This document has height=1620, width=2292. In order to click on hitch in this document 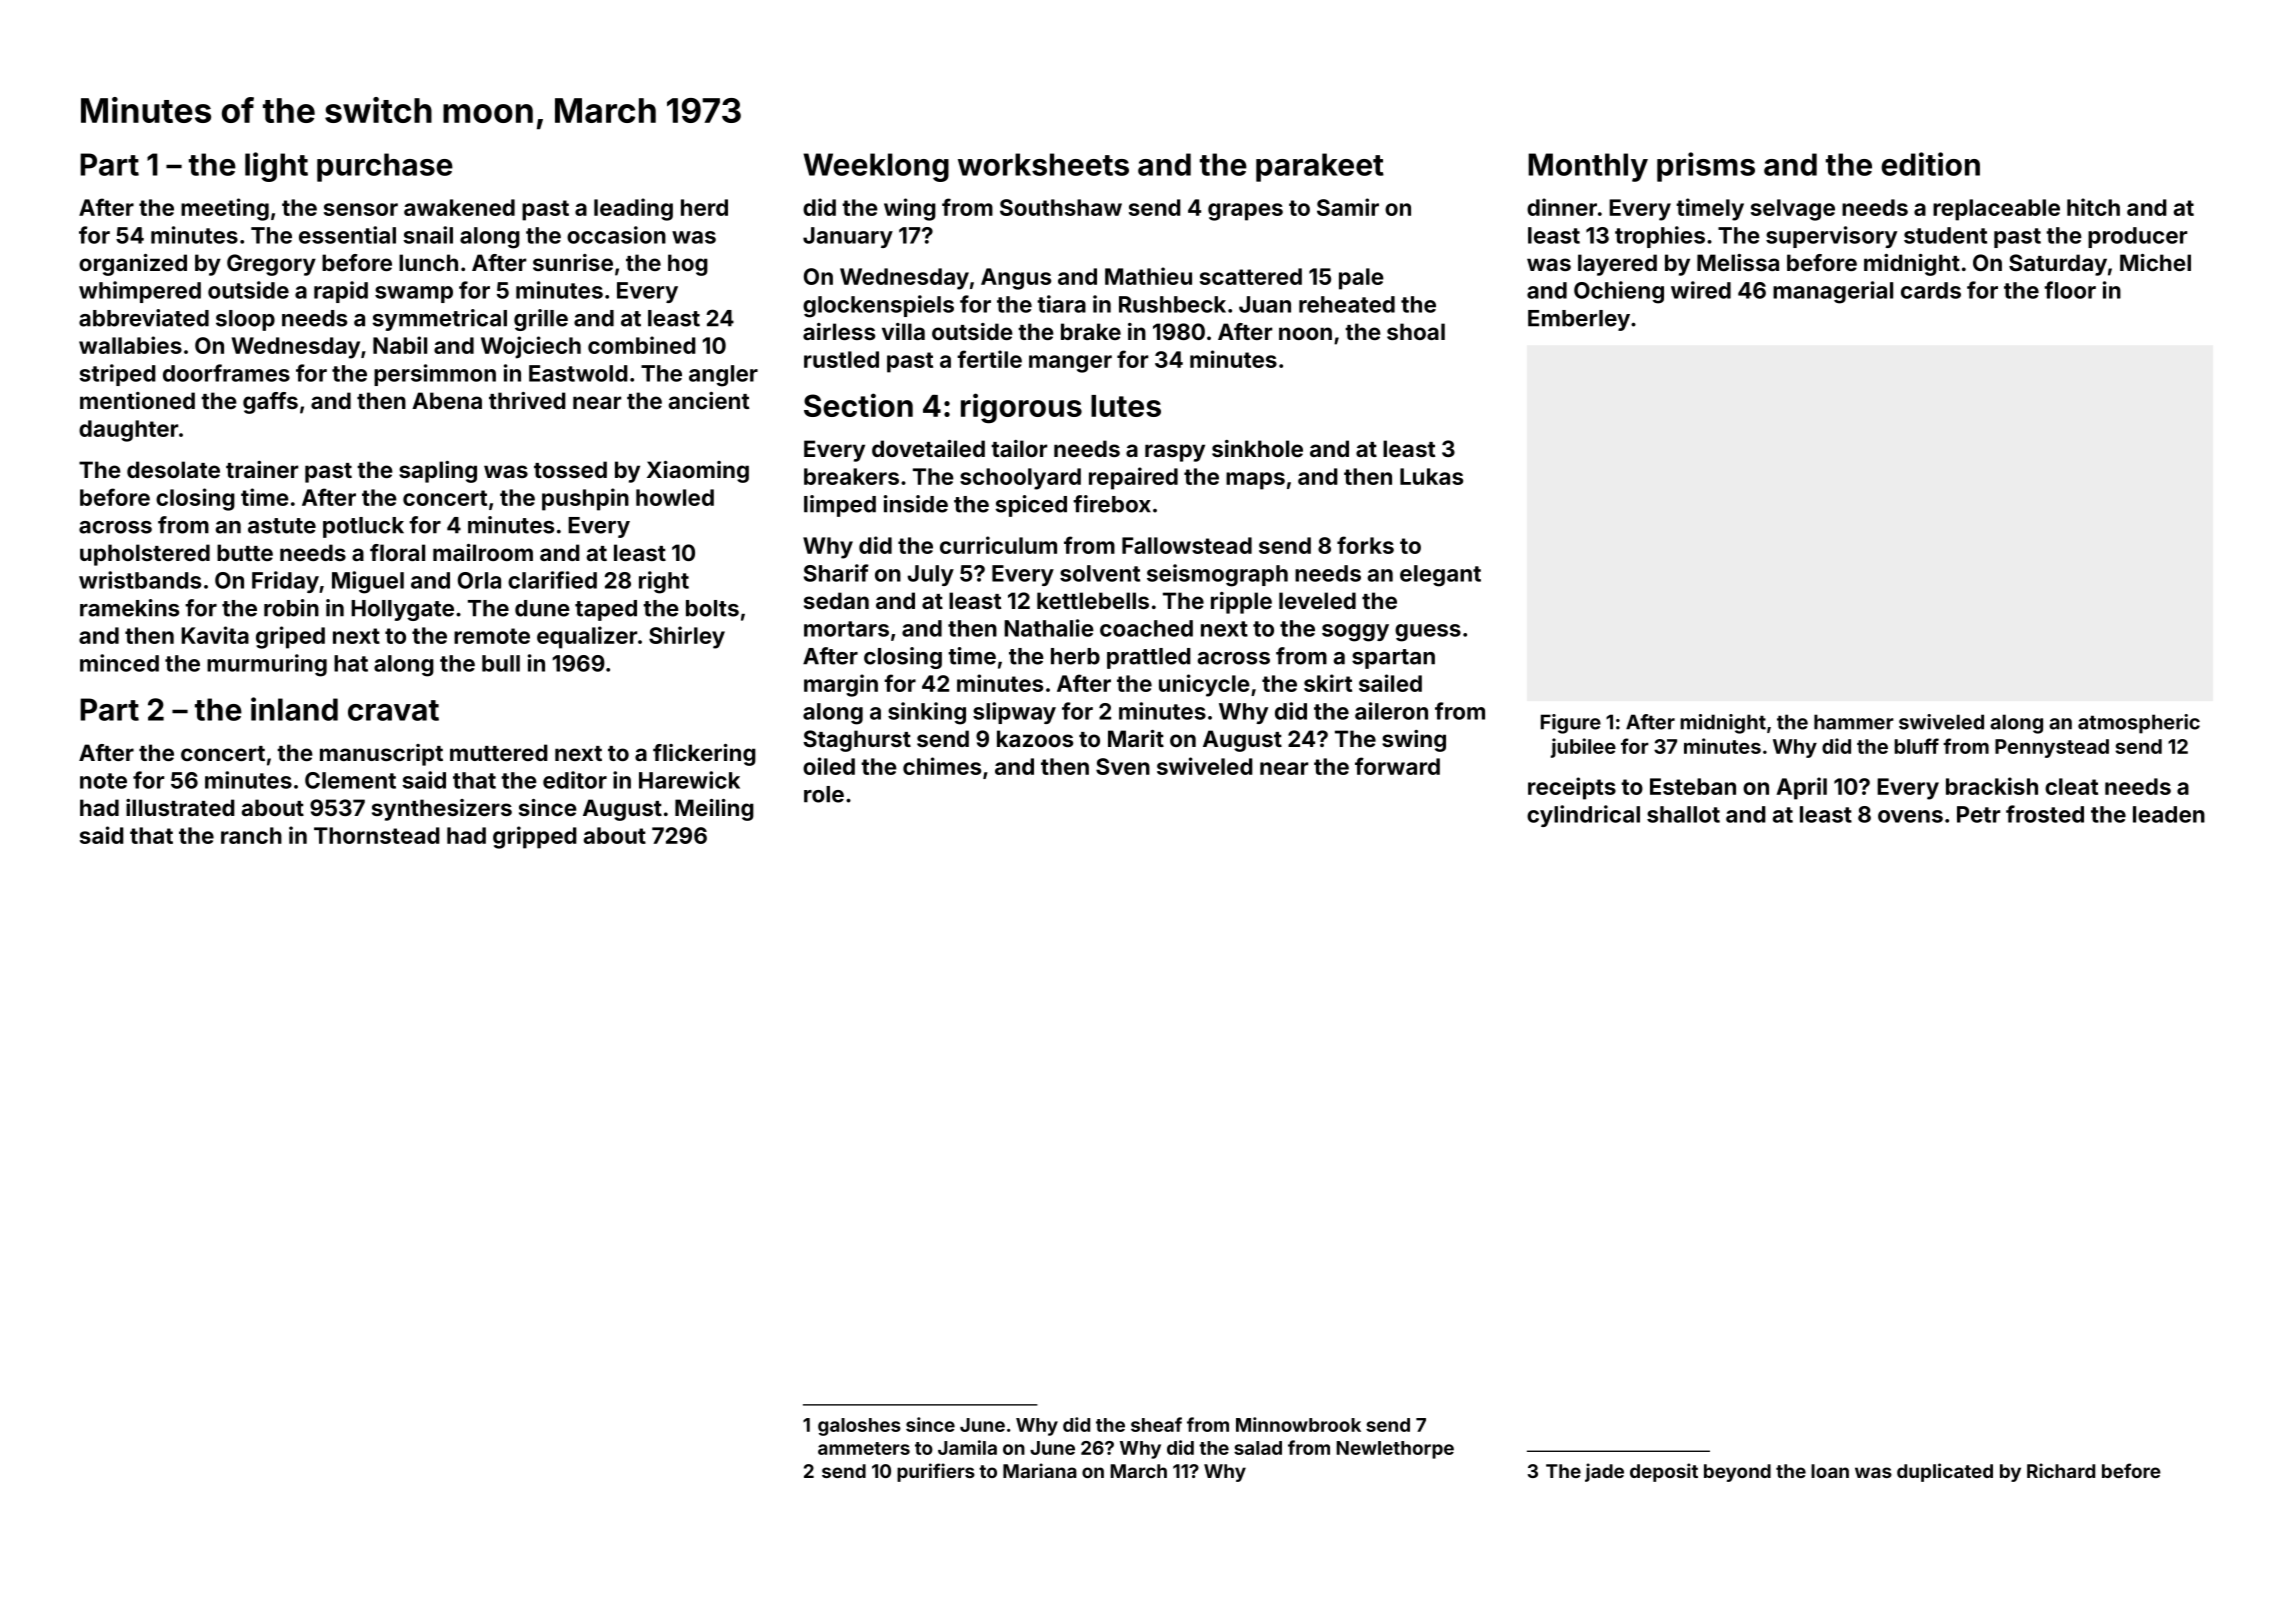, I will do `click(2093, 207)`.
